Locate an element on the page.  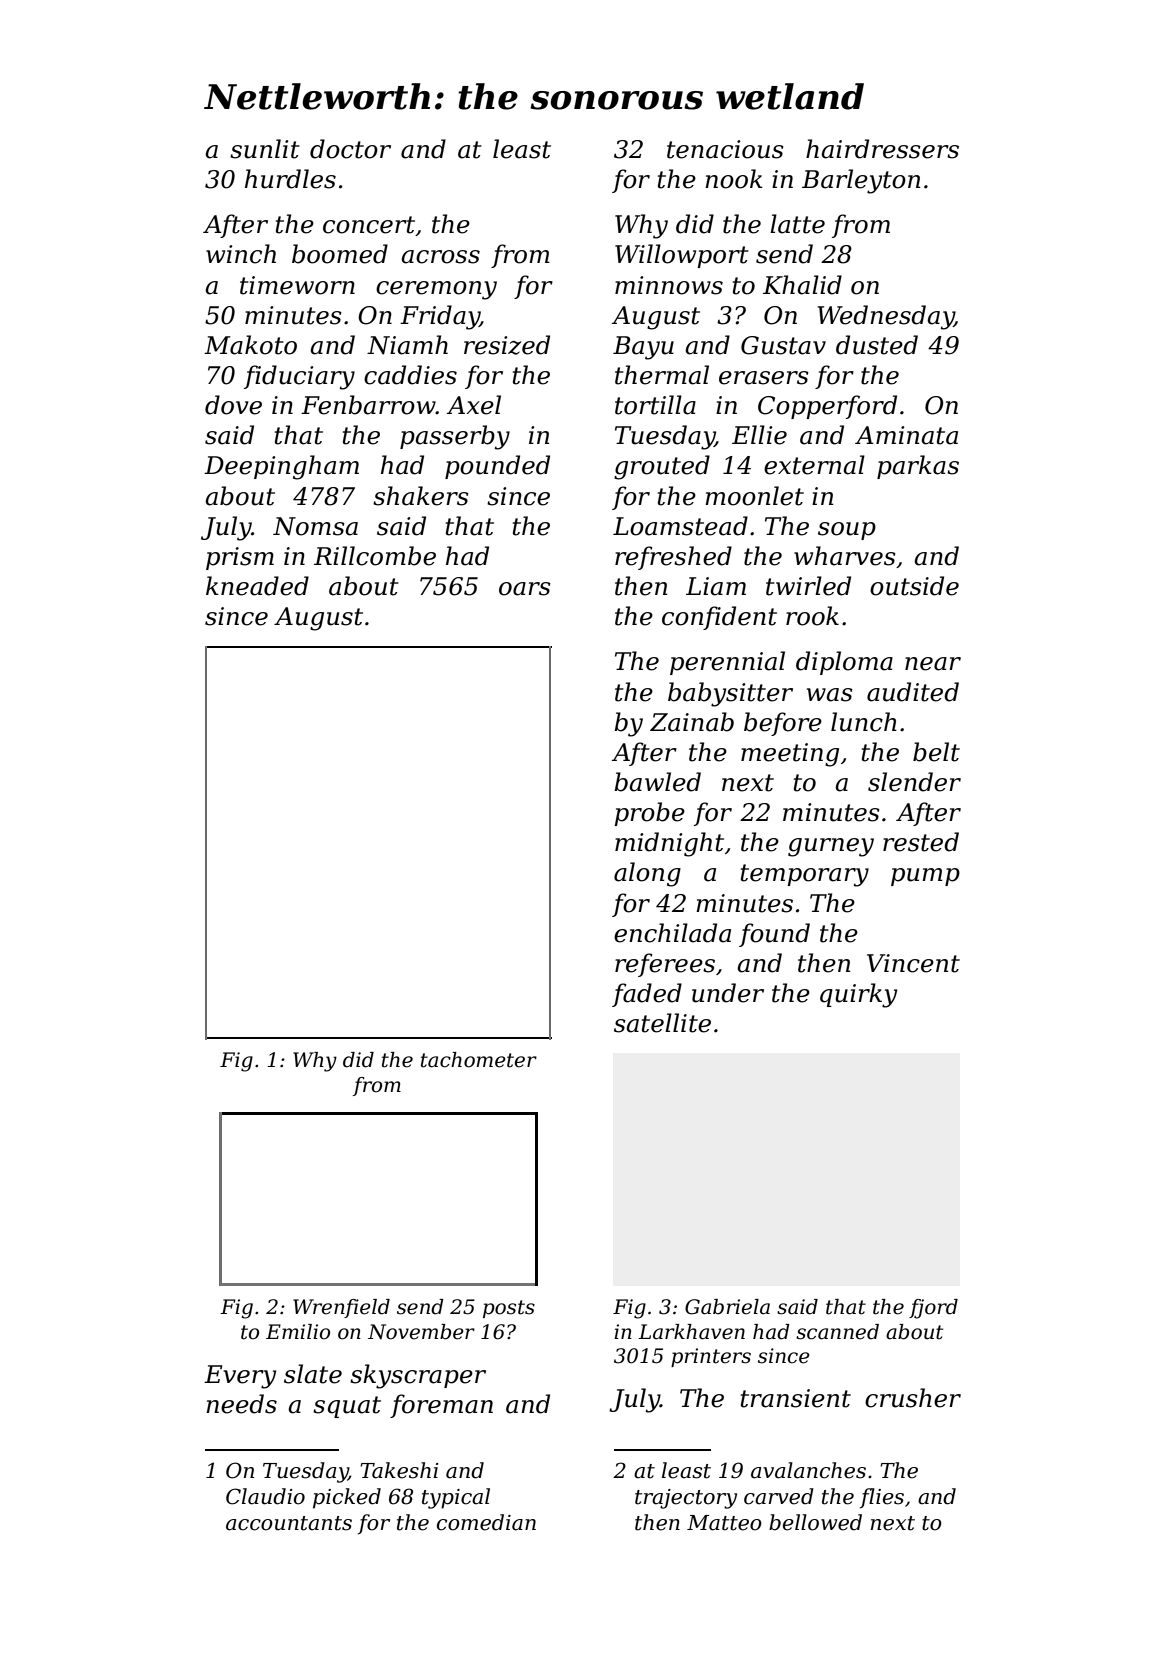
doctor is located at coordinates (350, 149).
